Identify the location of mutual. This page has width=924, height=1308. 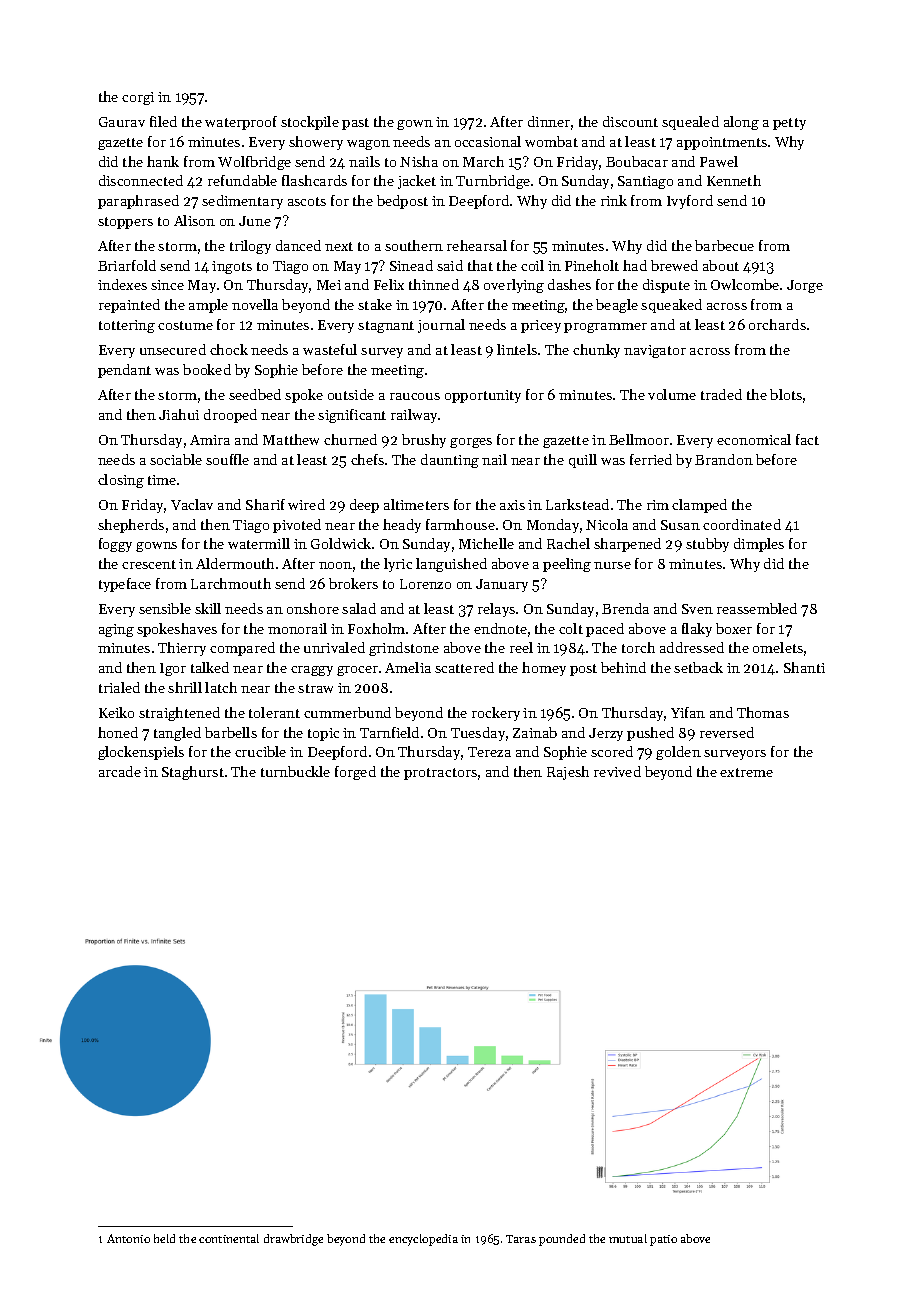
(628, 1238).
